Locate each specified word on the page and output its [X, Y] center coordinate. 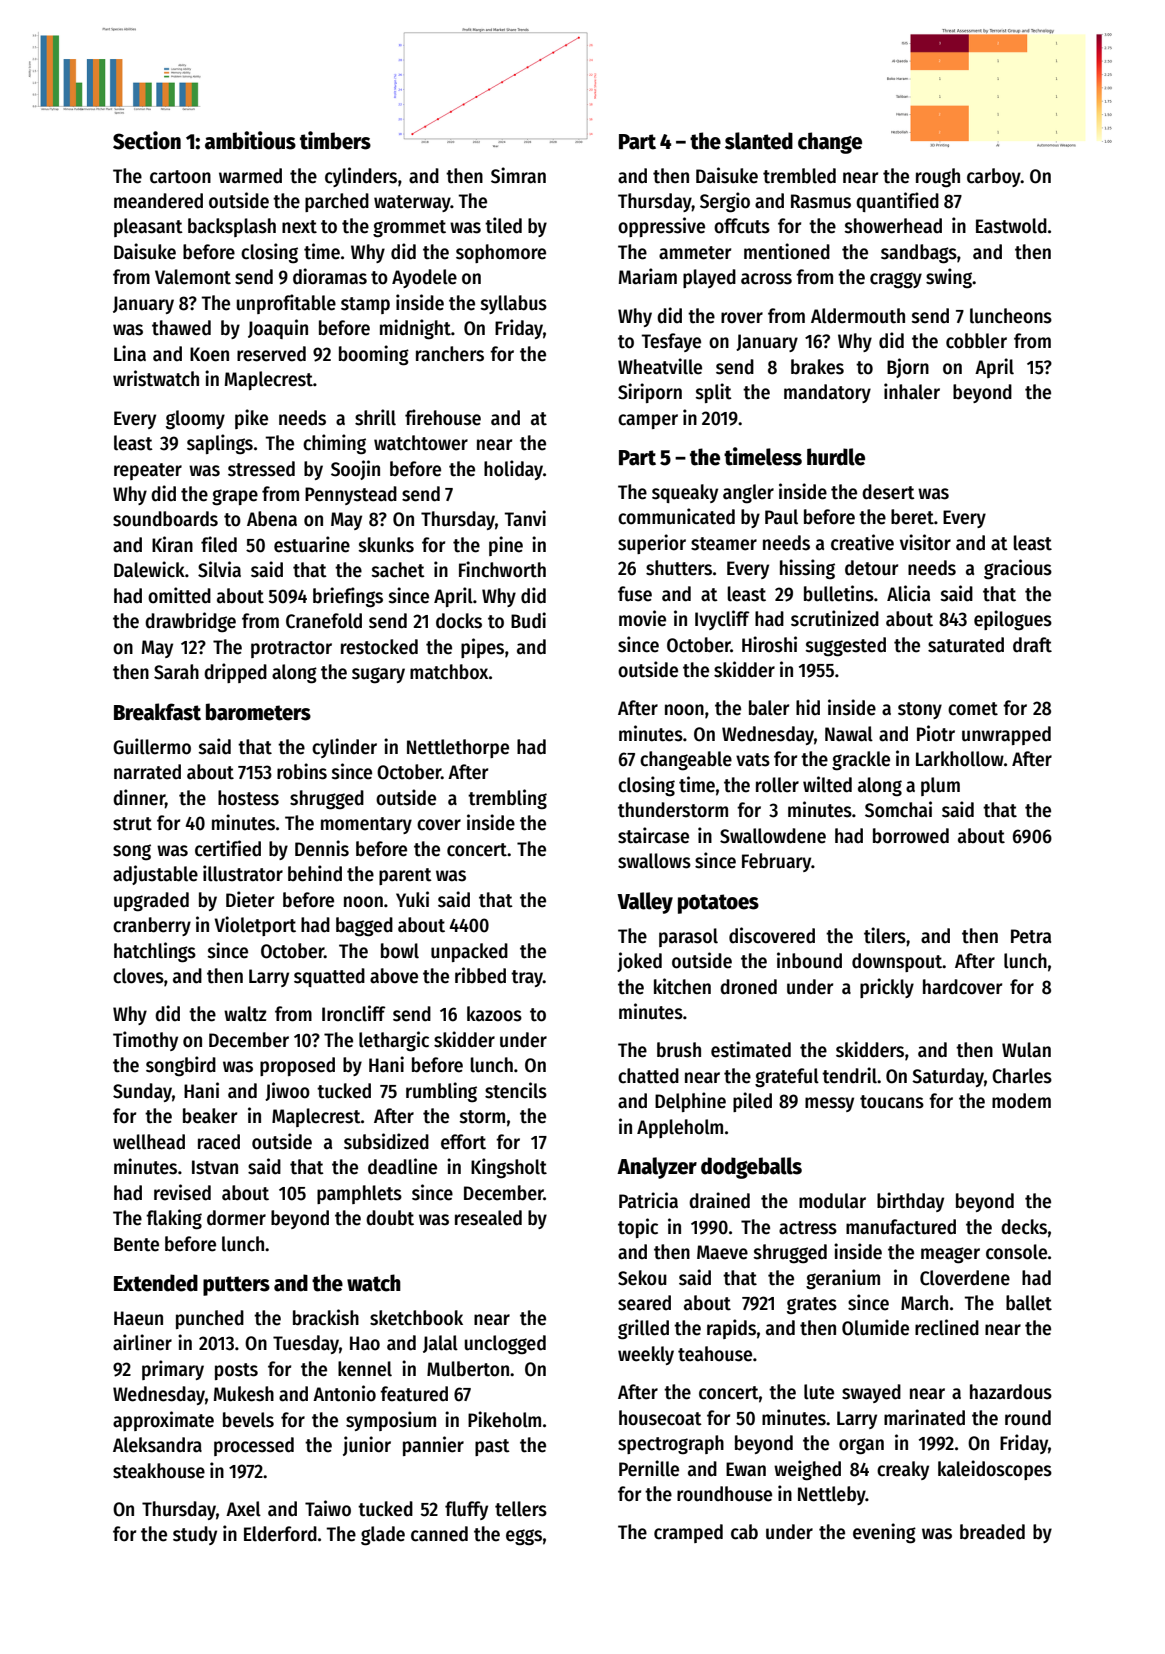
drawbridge [190, 622]
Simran [518, 175]
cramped [688, 1533]
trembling [507, 799]
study [195, 1535]
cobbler [976, 341]
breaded [992, 1532]
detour [871, 568]
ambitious [250, 140]
